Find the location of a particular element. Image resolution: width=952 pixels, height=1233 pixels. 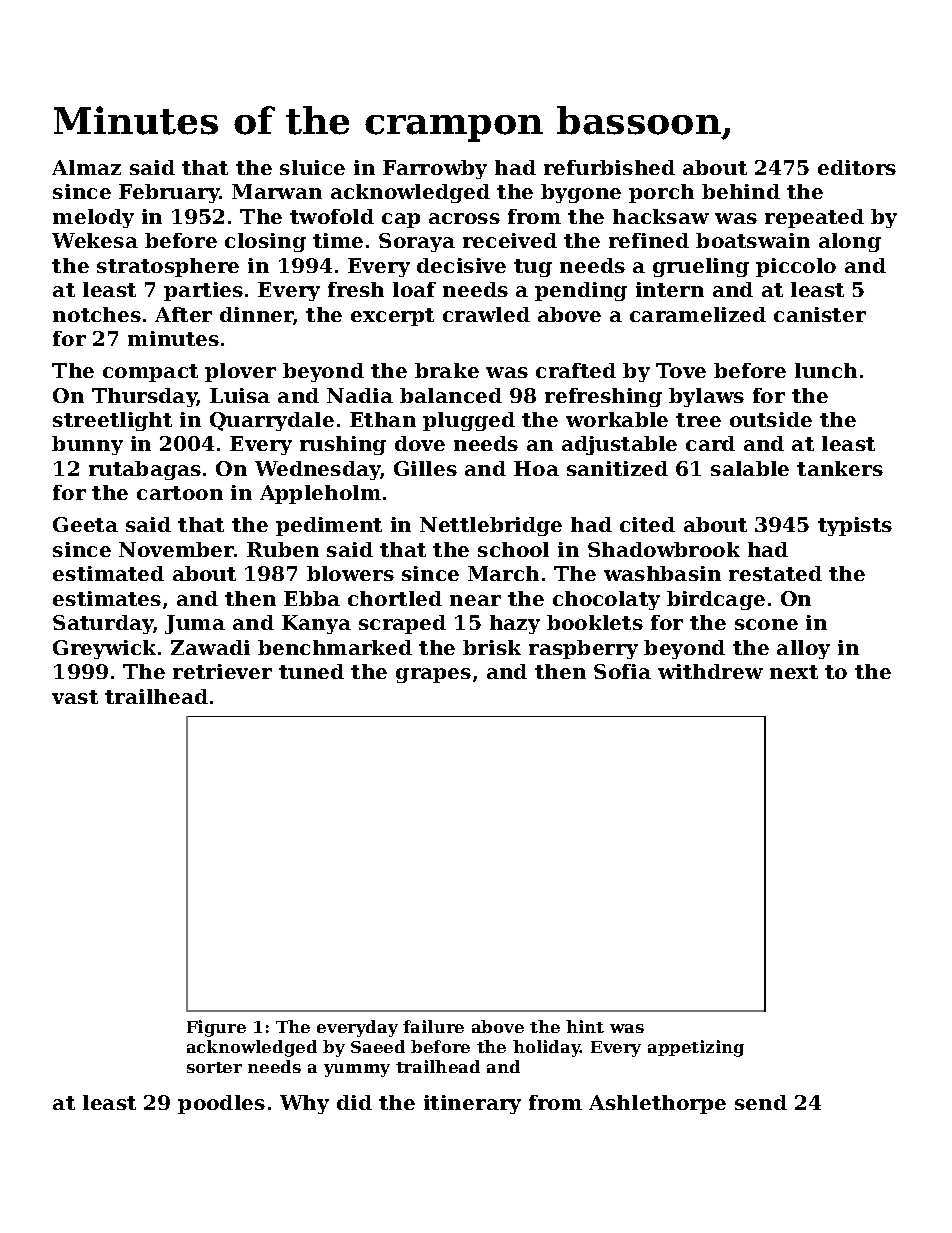

lunch is located at coordinates (826, 370).
